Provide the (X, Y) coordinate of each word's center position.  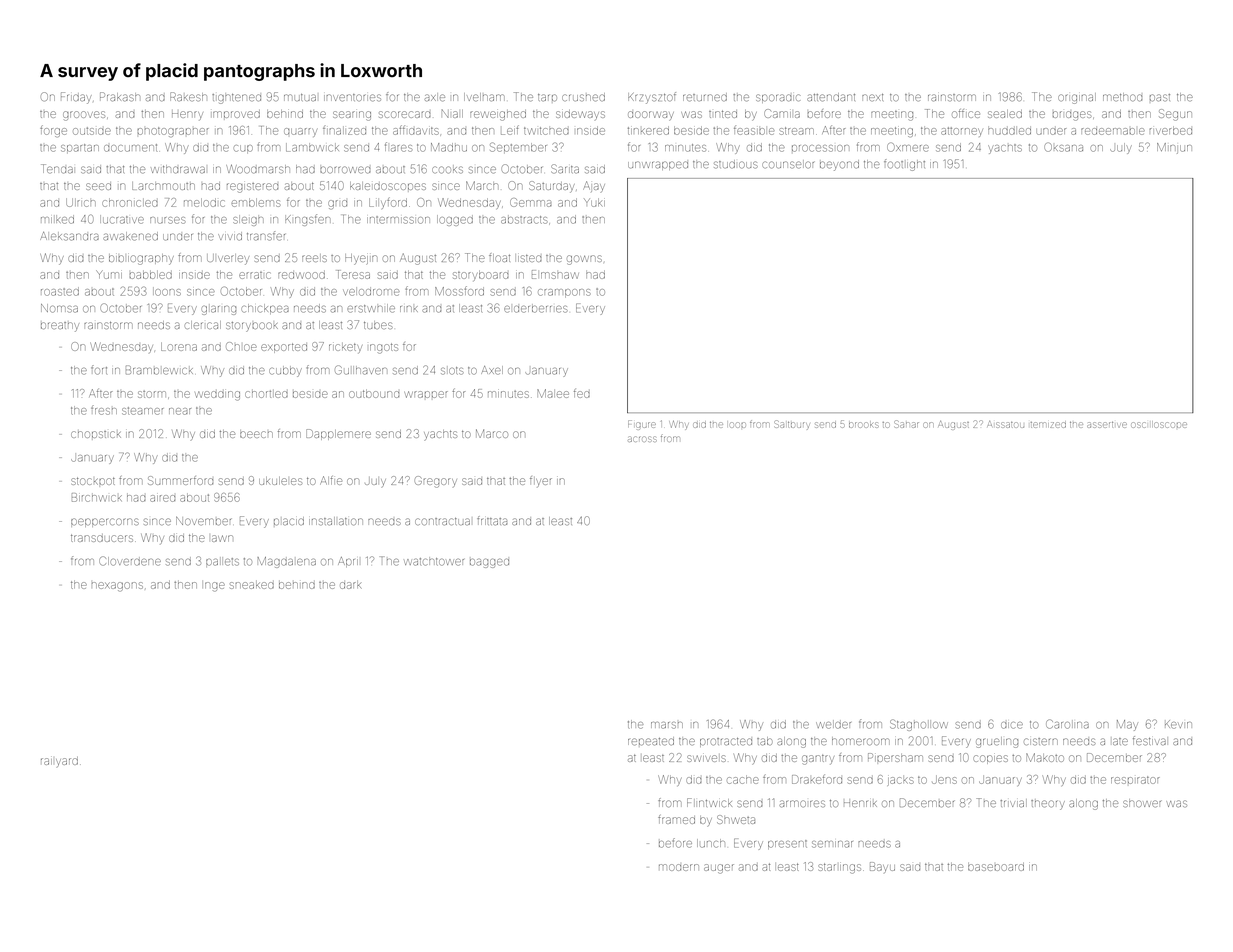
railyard (59, 762)
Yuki (594, 203)
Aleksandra (69, 236)
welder (833, 724)
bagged (489, 563)
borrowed (345, 170)
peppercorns (105, 522)
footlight (904, 165)
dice (1012, 725)
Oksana (1063, 147)
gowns (584, 260)
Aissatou (1006, 424)
